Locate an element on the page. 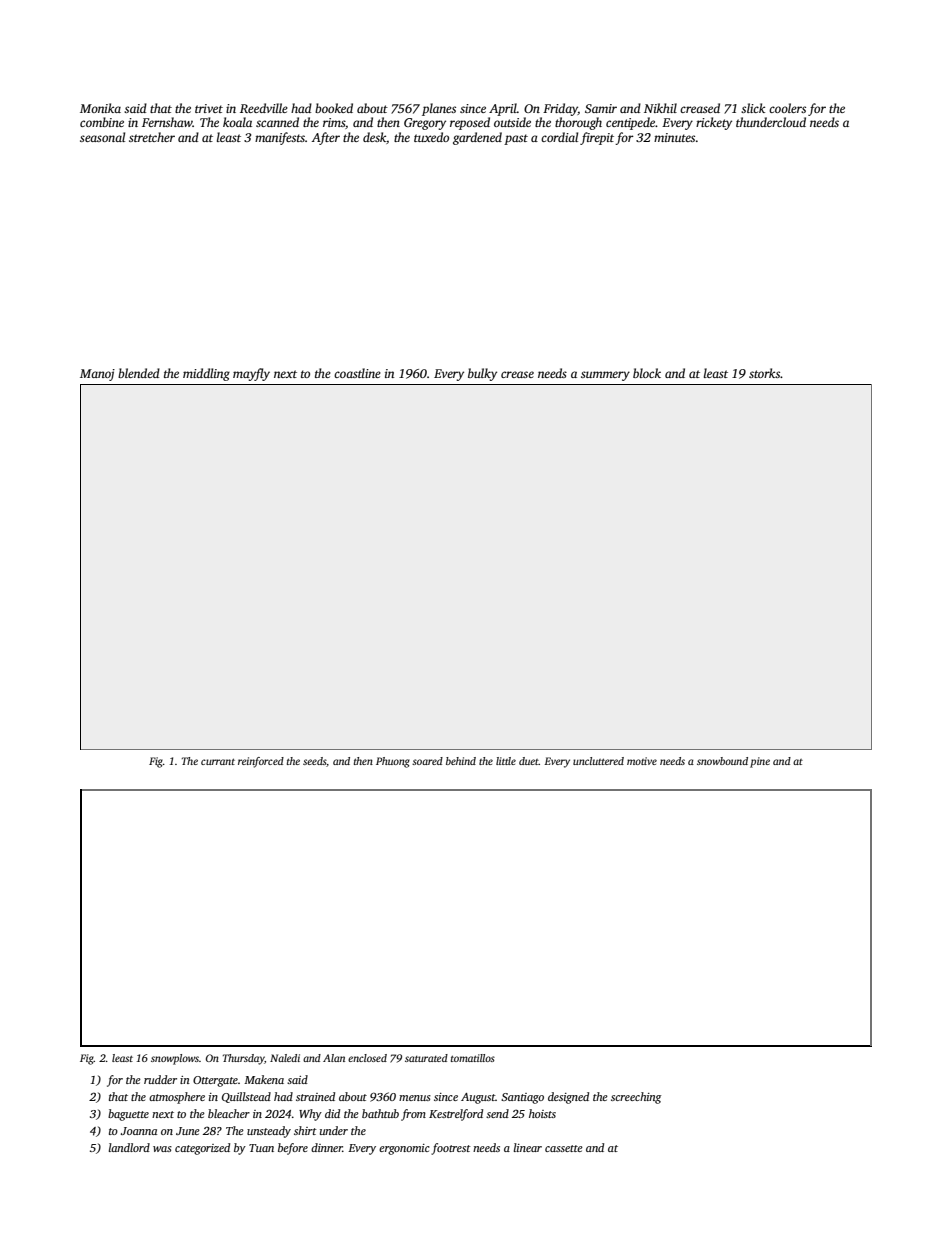 This page has width=952, height=1233. currant is located at coordinates (218, 761).
